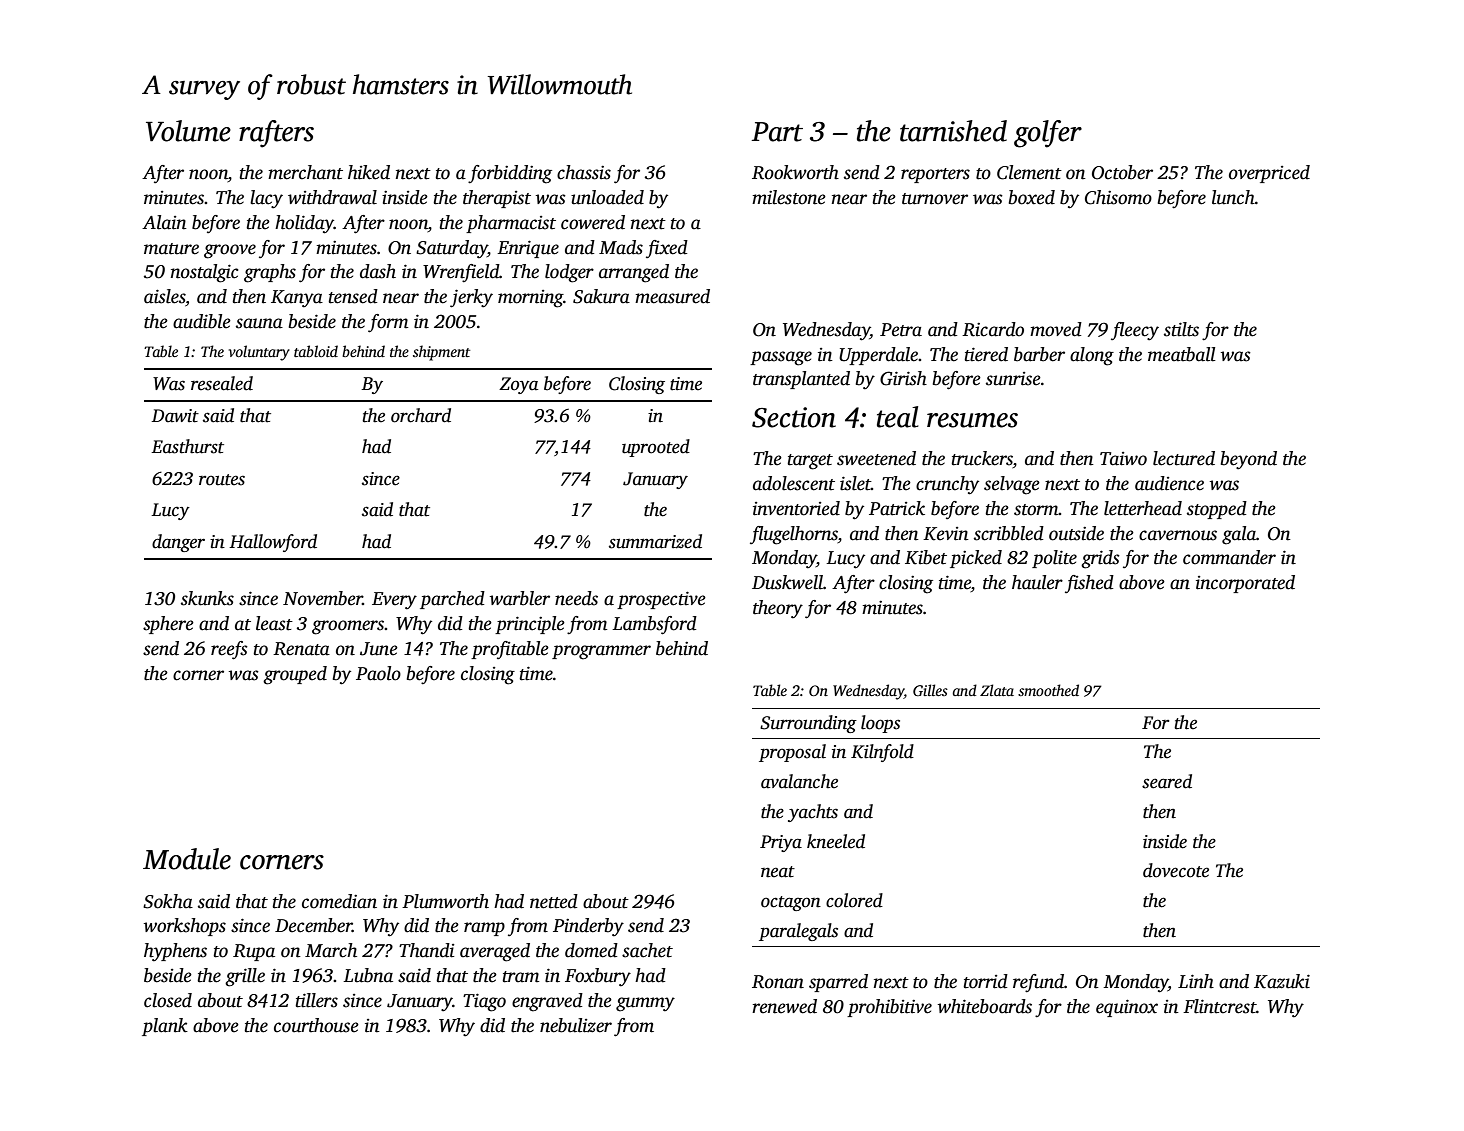 The height and width of the page is (1131, 1464). Describe the element at coordinates (1056, 329) in the page. I see `moved` at that location.
